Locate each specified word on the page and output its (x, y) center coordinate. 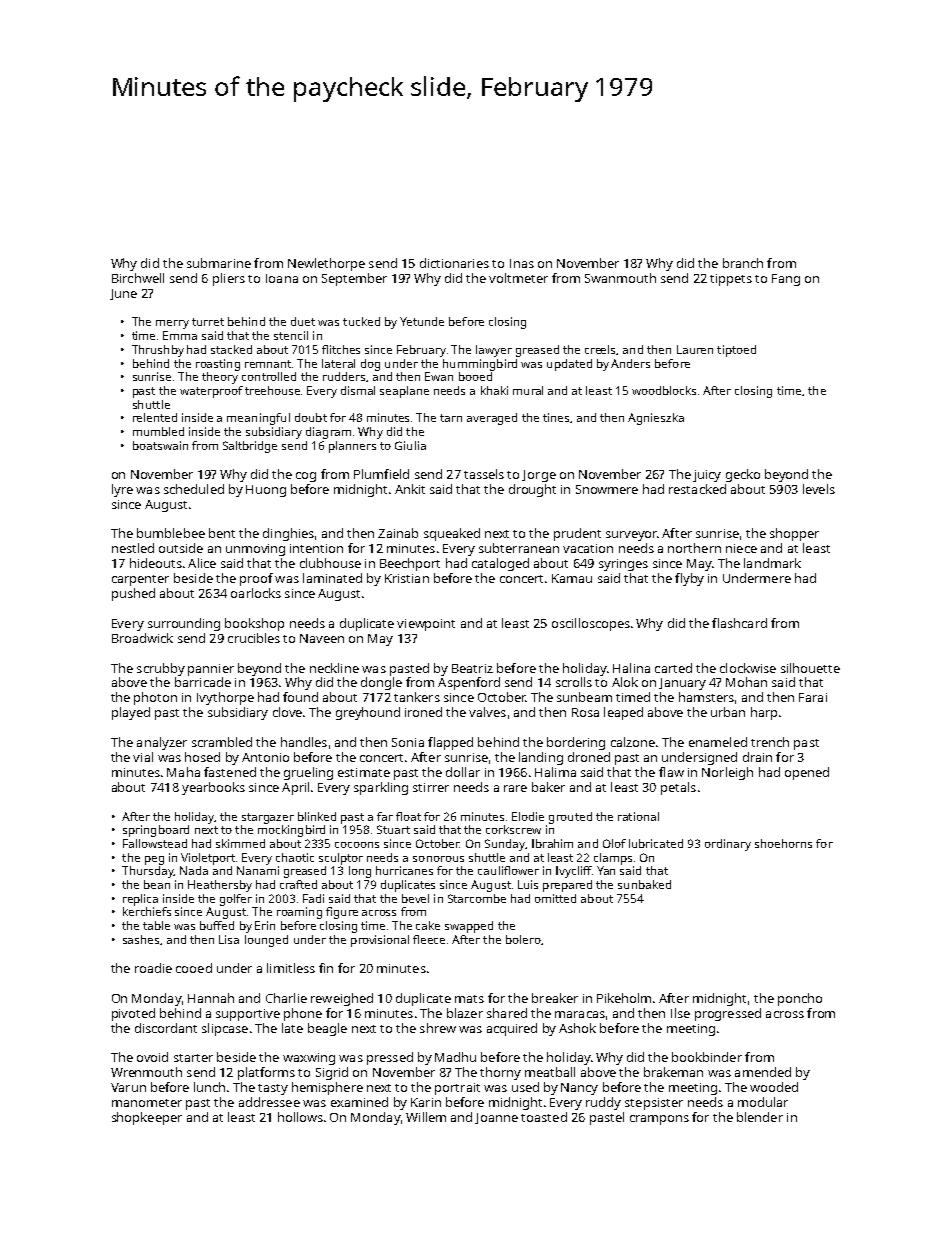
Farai (813, 697)
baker (548, 787)
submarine (219, 263)
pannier (211, 670)
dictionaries (454, 263)
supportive (248, 1015)
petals (678, 788)
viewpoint (426, 625)
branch (743, 263)
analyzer (162, 743)
